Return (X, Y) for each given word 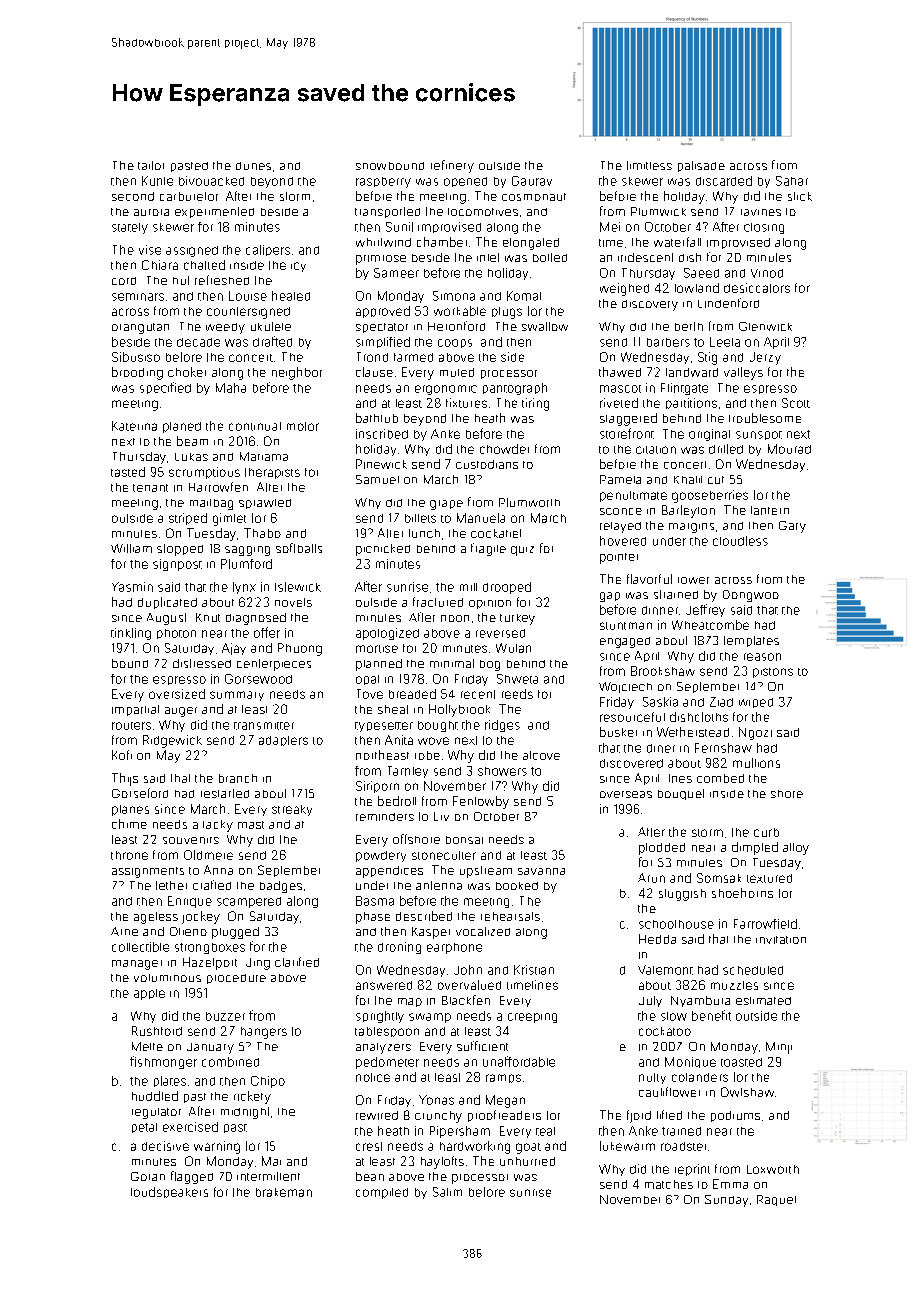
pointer (619, 558)
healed (291, 296)
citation (656, 450)
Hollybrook (459, 710)
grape (446, 505)
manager (137, 965)
